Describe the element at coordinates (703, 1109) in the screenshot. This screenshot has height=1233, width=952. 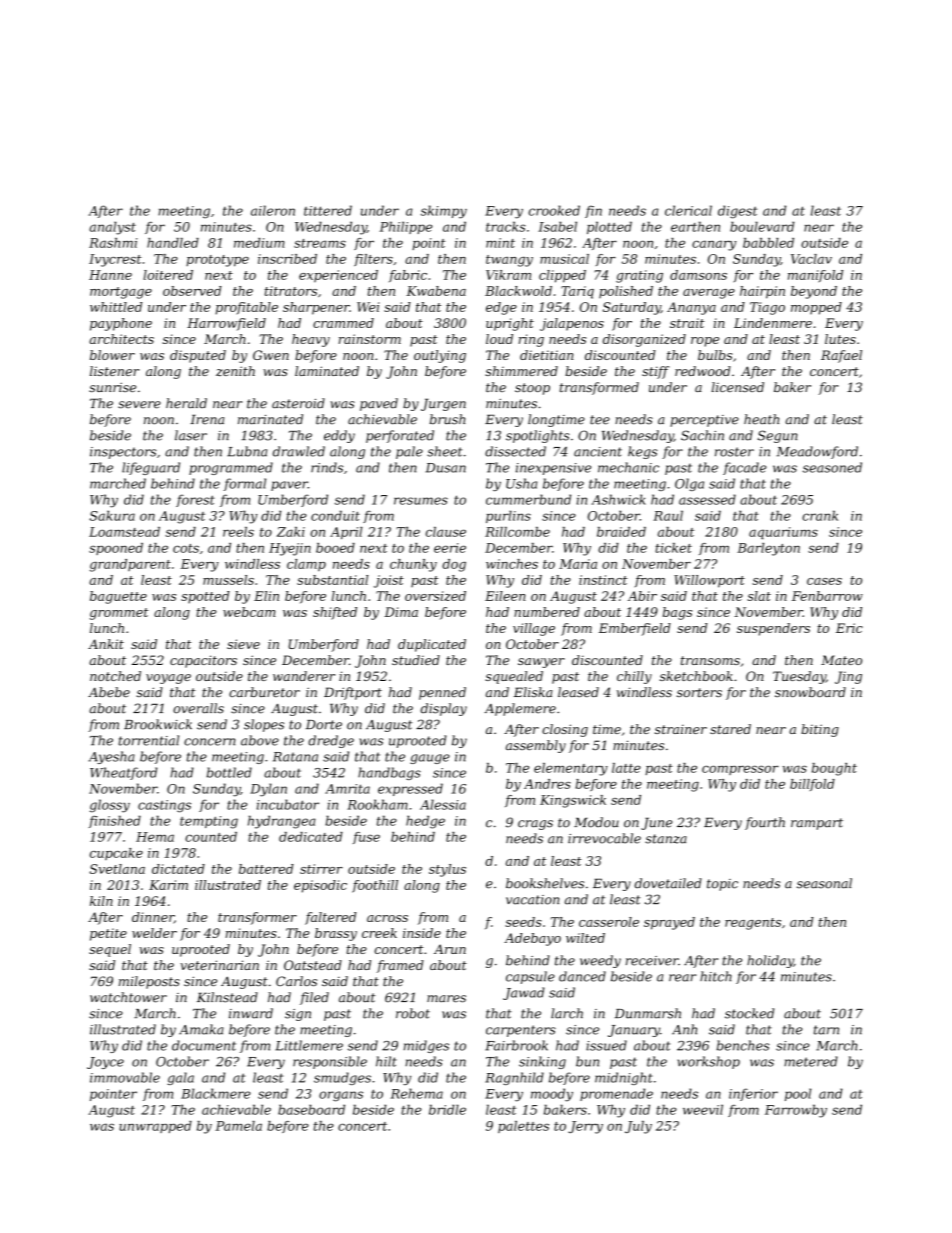
I see `weevil` at that location.
